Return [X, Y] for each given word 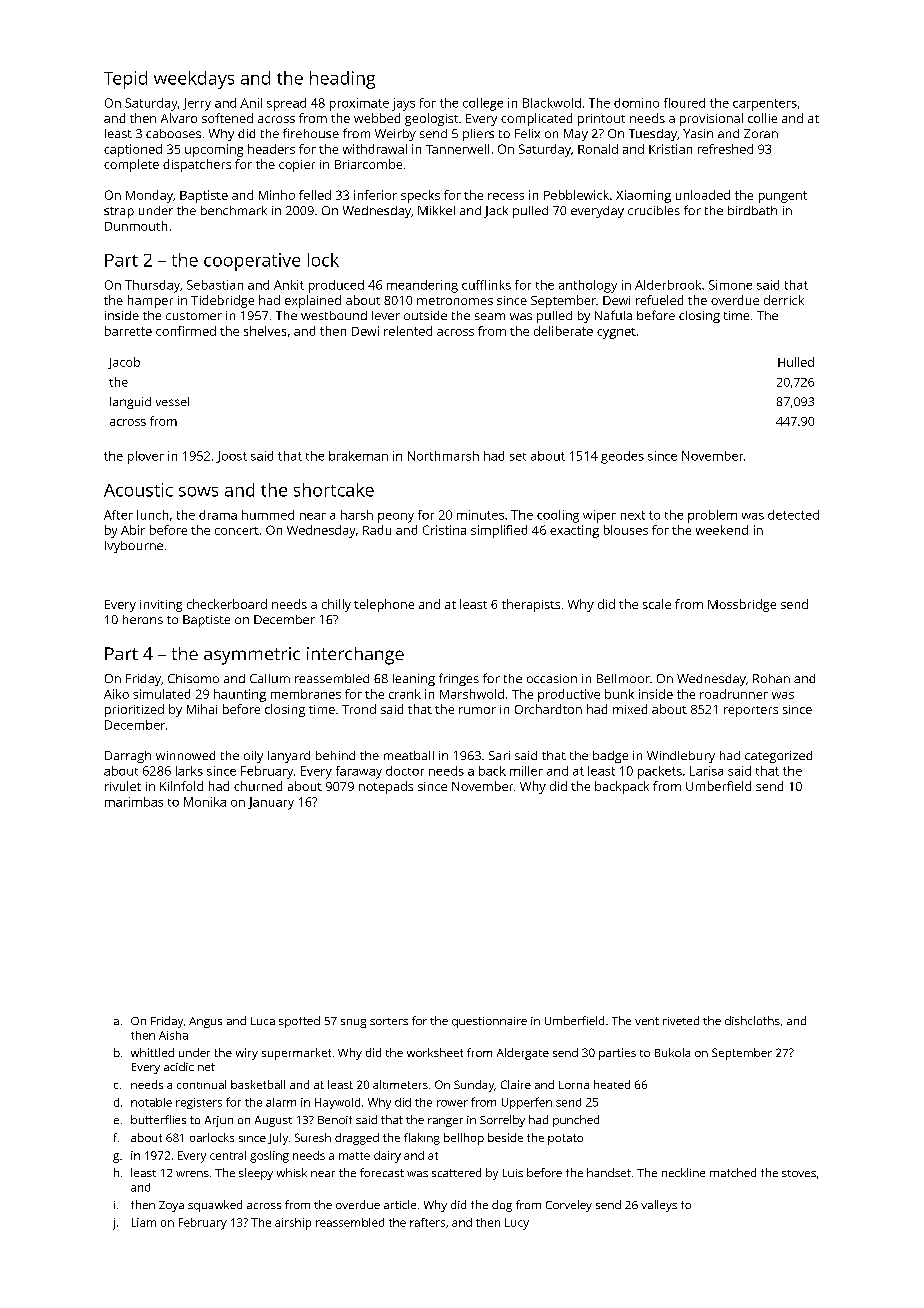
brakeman [358, 456]
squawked [215, 1206]
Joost [231, 457]
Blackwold [552, 103]
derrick [784, 300]
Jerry [197, 104]
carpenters [765, 105]
